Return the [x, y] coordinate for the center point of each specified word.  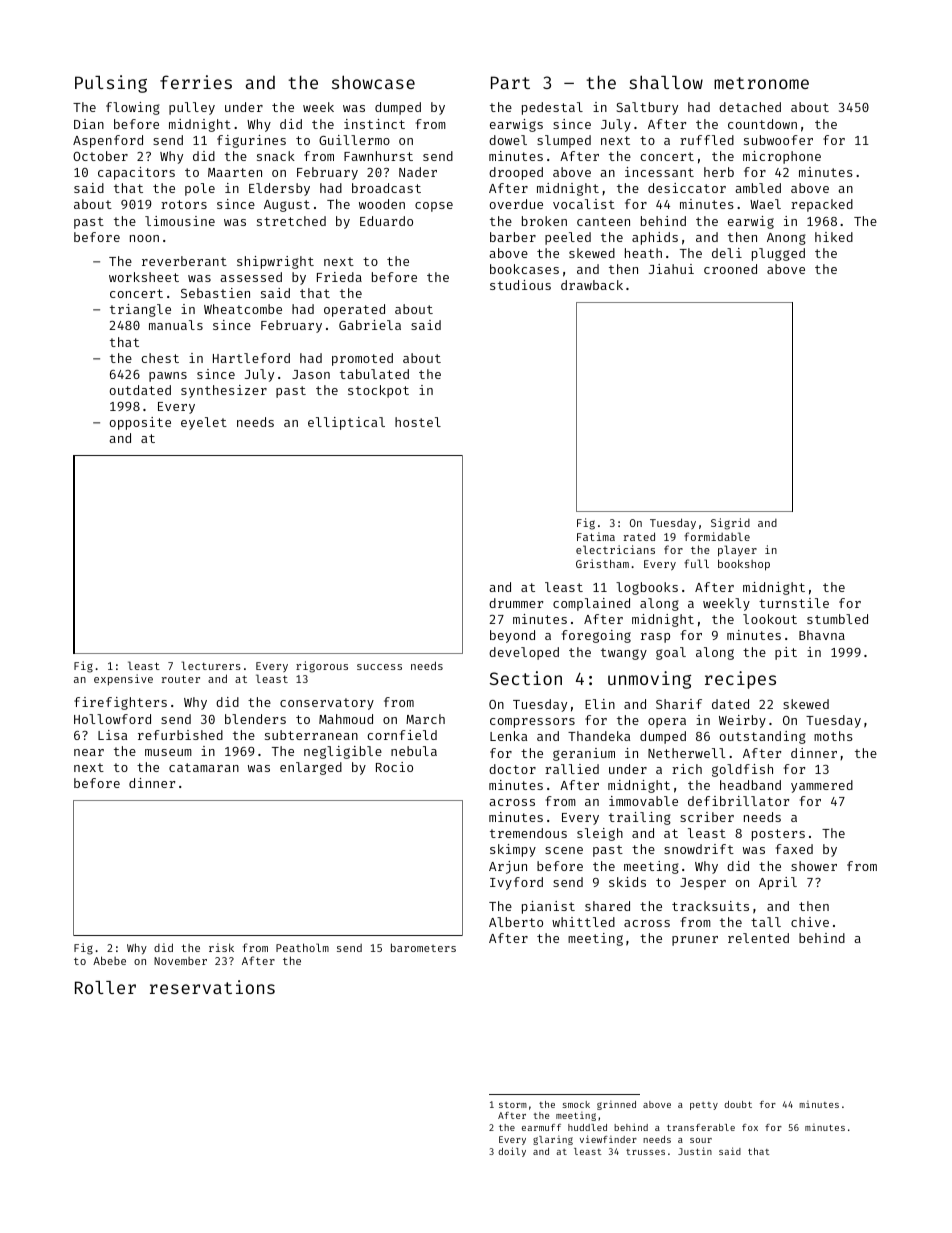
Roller [105, 987]
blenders [255, 719]
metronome [761, 83]
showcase [373, 82]
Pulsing [111, 84]
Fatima [596, 536]
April [778, 883]
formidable [717, 536]
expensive [123, 680]
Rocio [394, 767]
